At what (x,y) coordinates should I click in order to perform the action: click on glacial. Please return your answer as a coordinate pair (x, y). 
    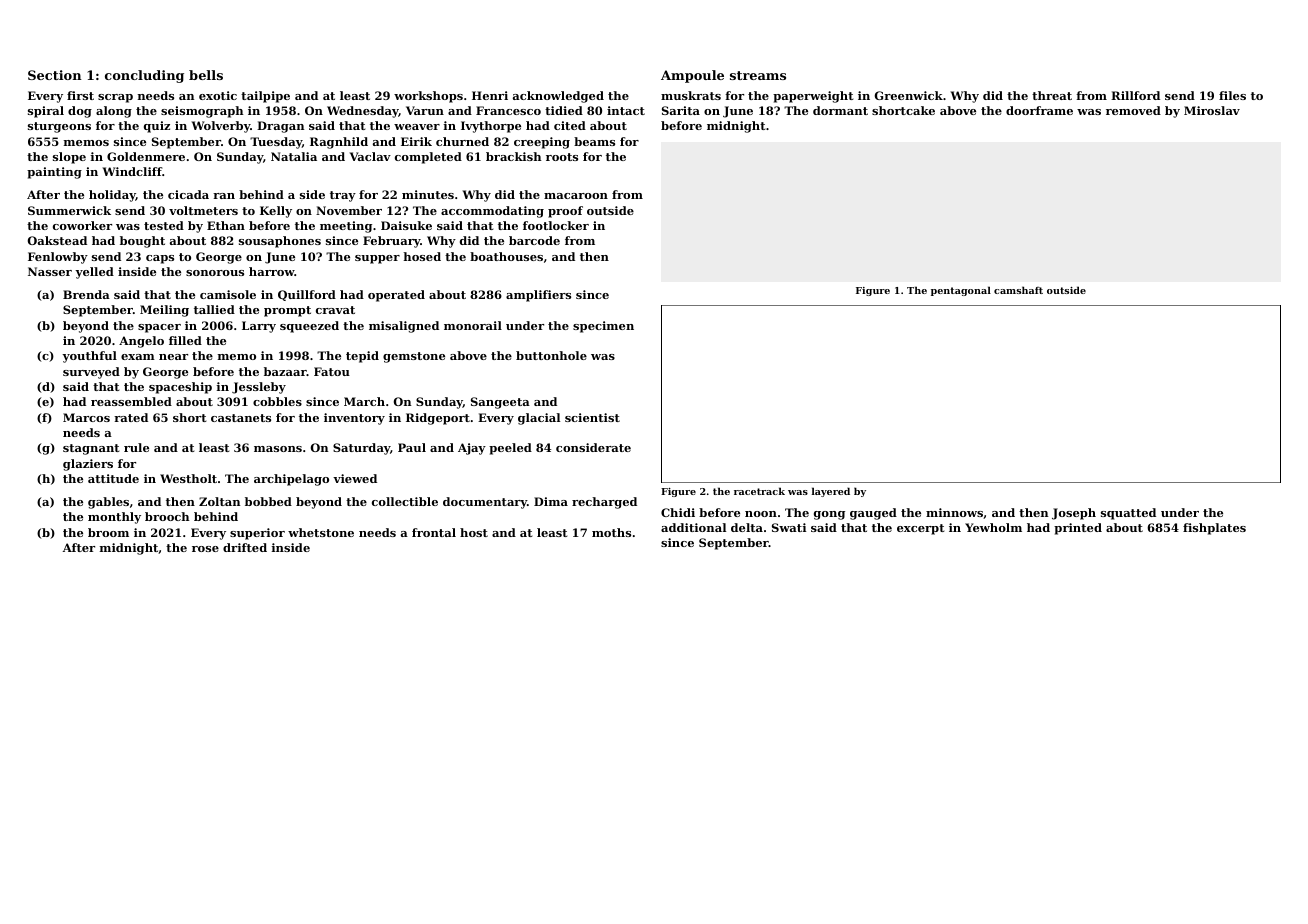
    Looking at the image, I should click on (539, 419).
